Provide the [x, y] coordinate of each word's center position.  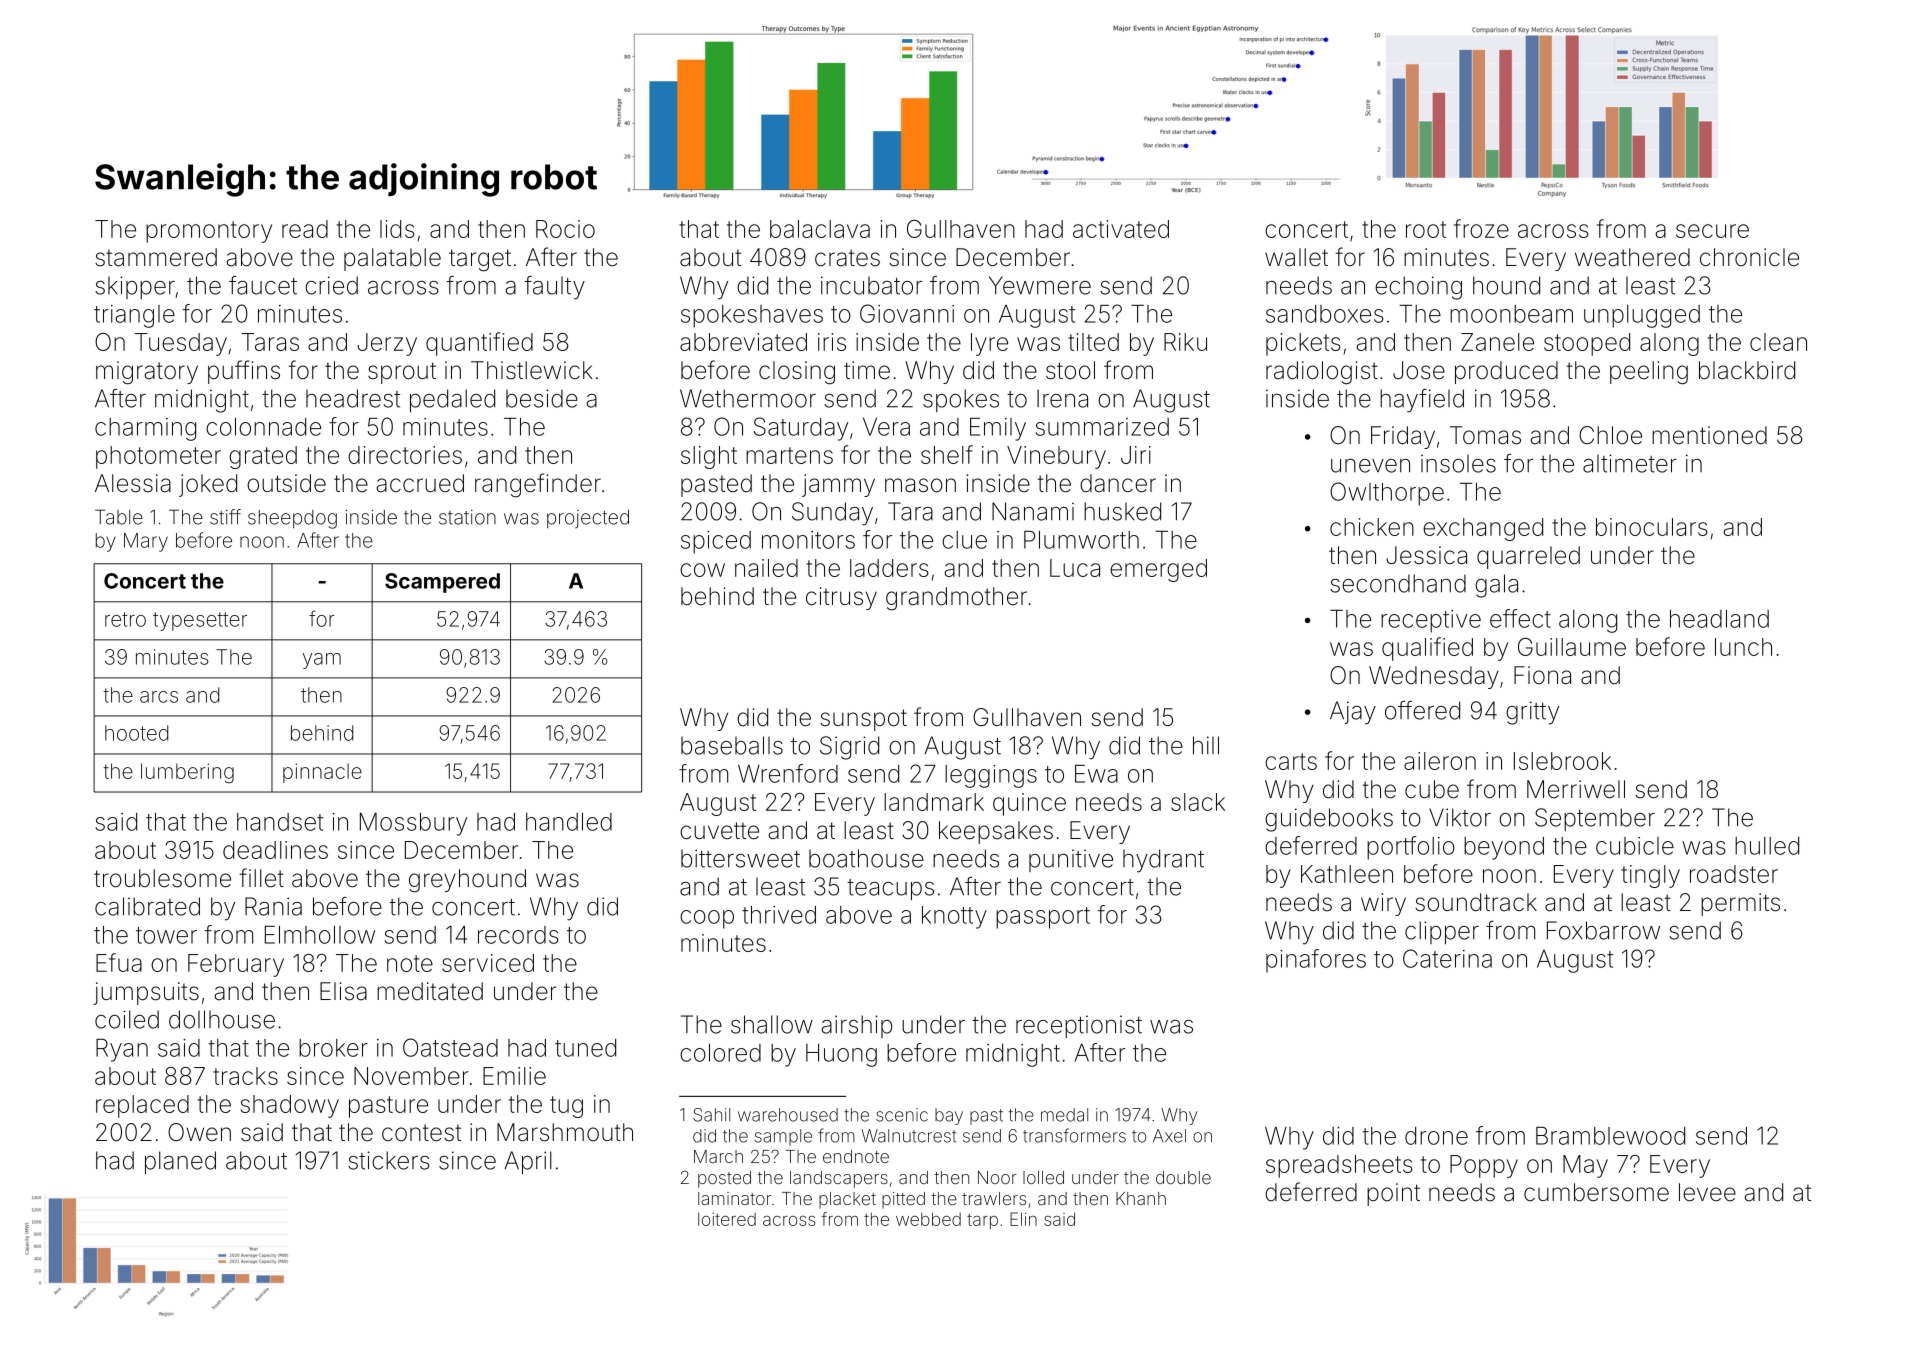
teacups [890, 889]
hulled [1767, 846]
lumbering [187, 773]
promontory [209, 232]
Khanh [1141, 1198]
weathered [1632, 257]
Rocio [565, 229]
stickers [389, 1160]
